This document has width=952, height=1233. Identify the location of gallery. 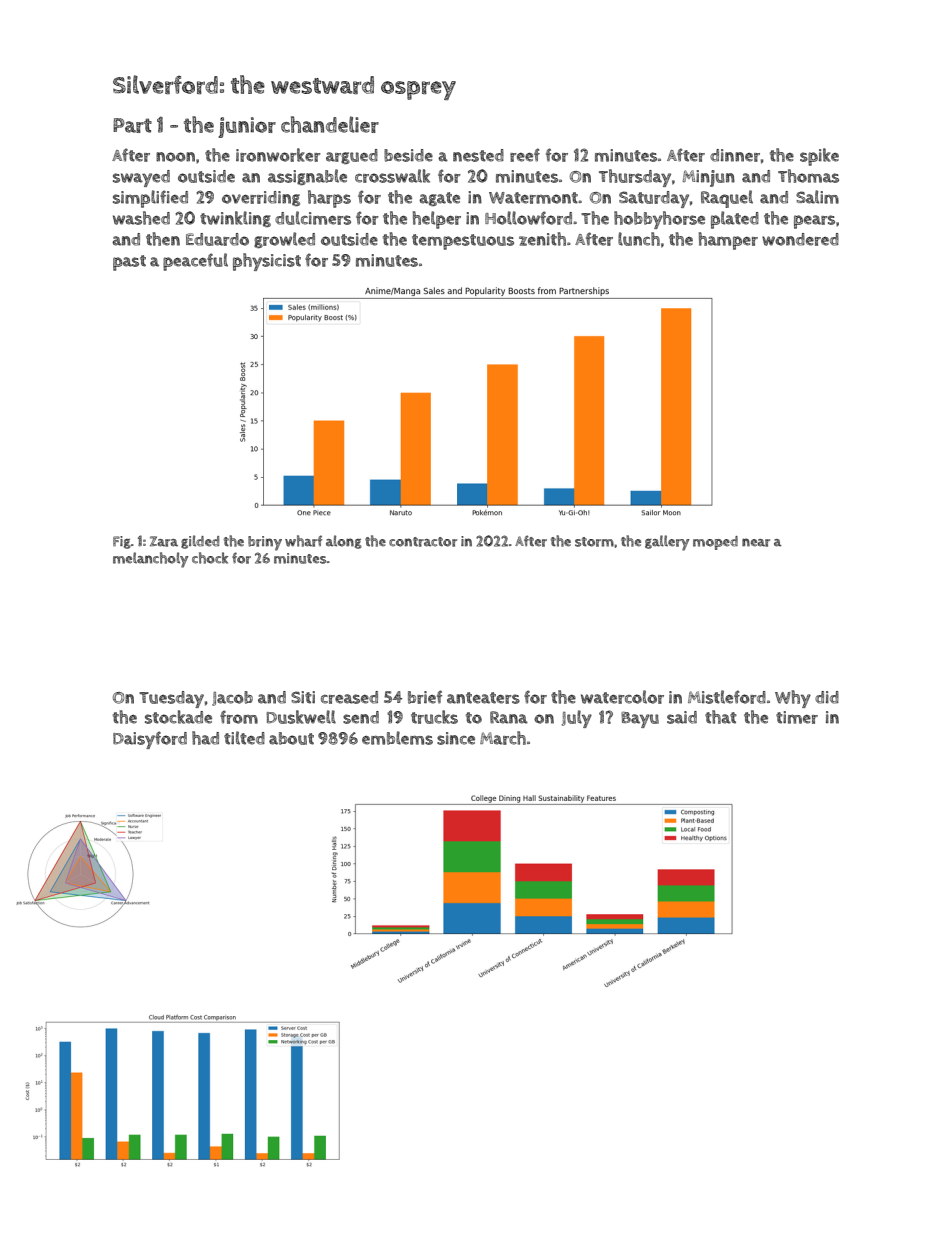
(667, 543).
